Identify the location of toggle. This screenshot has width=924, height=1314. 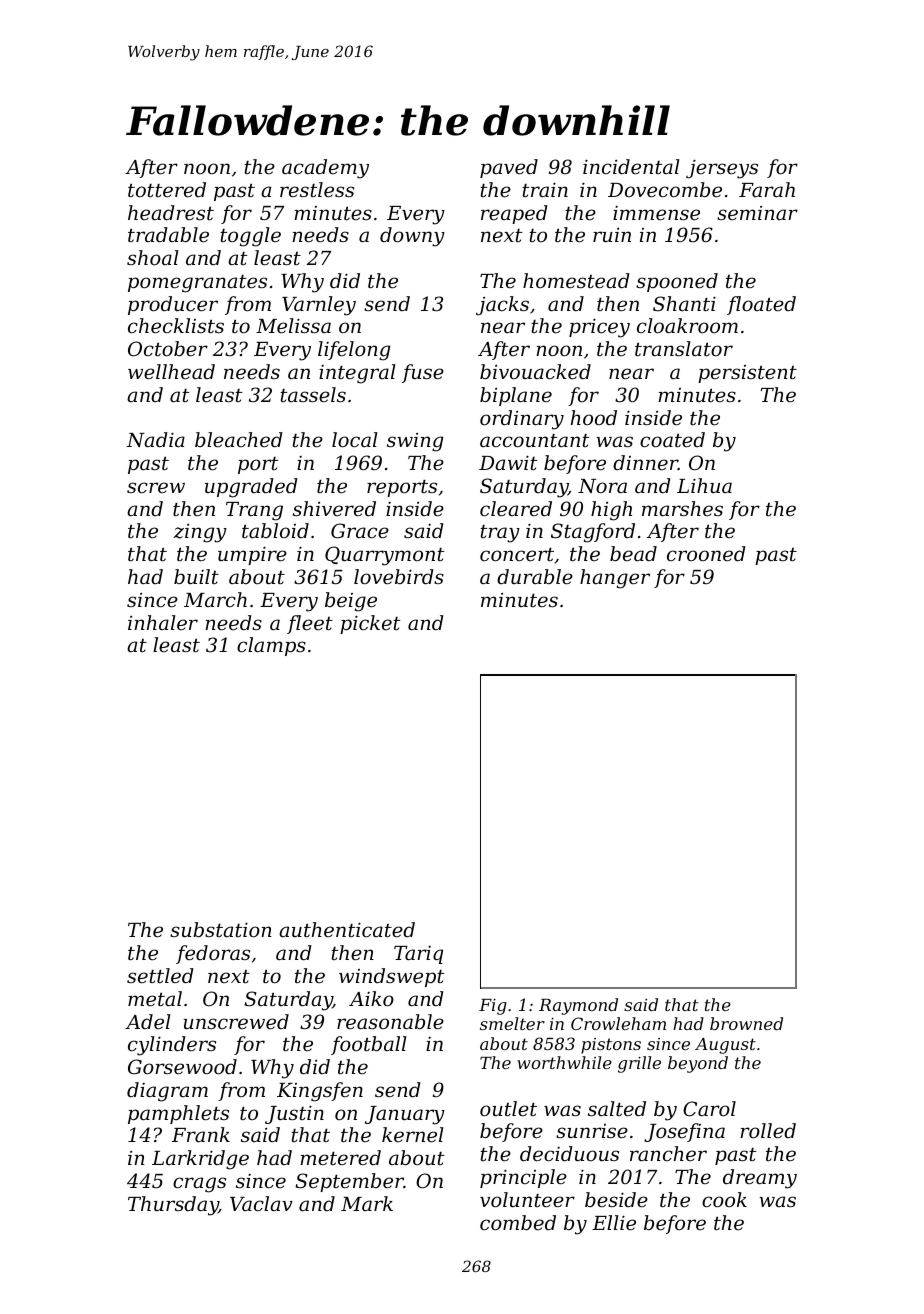
(250, 237).
